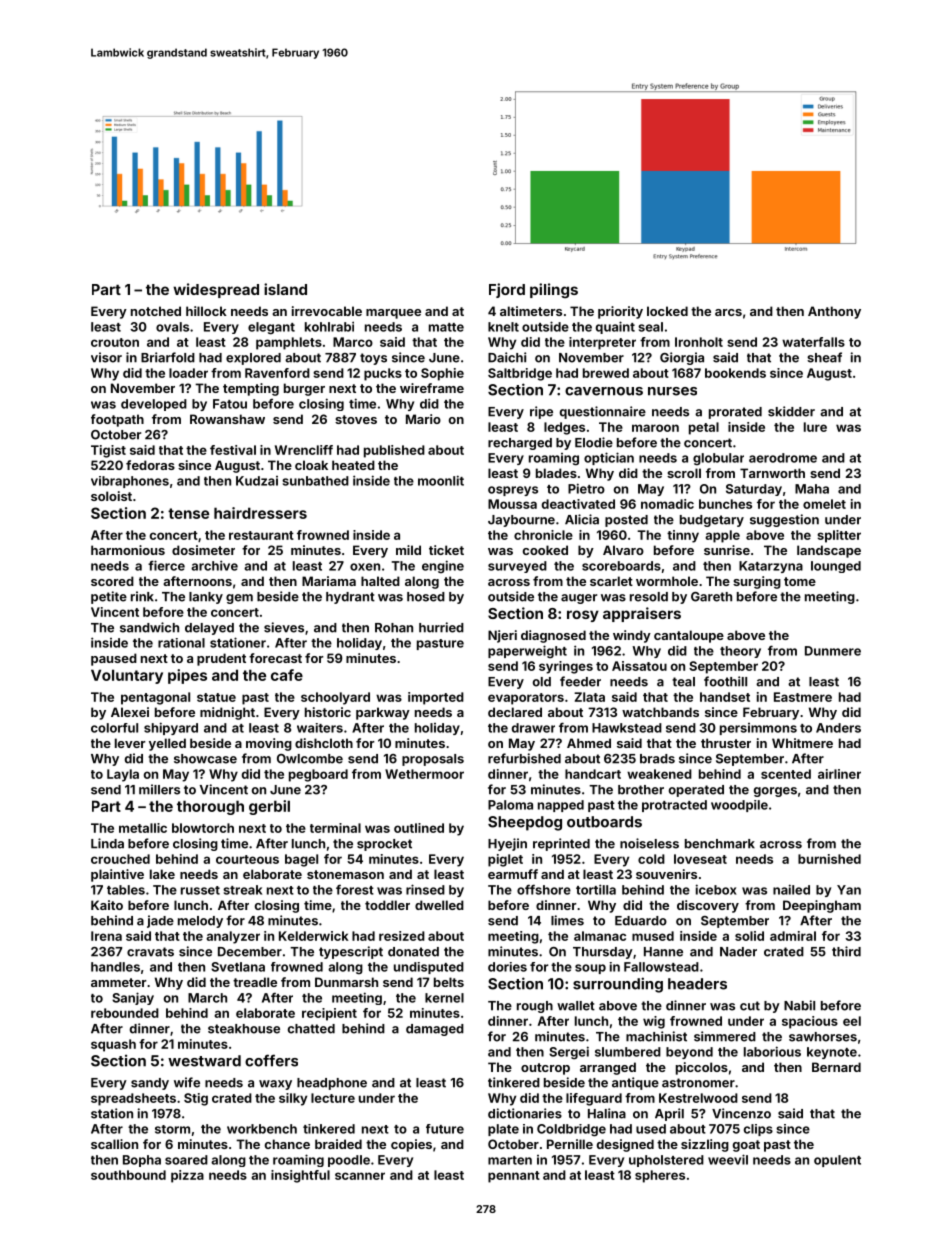  I want to click on southbound, so click(128, 1175).
